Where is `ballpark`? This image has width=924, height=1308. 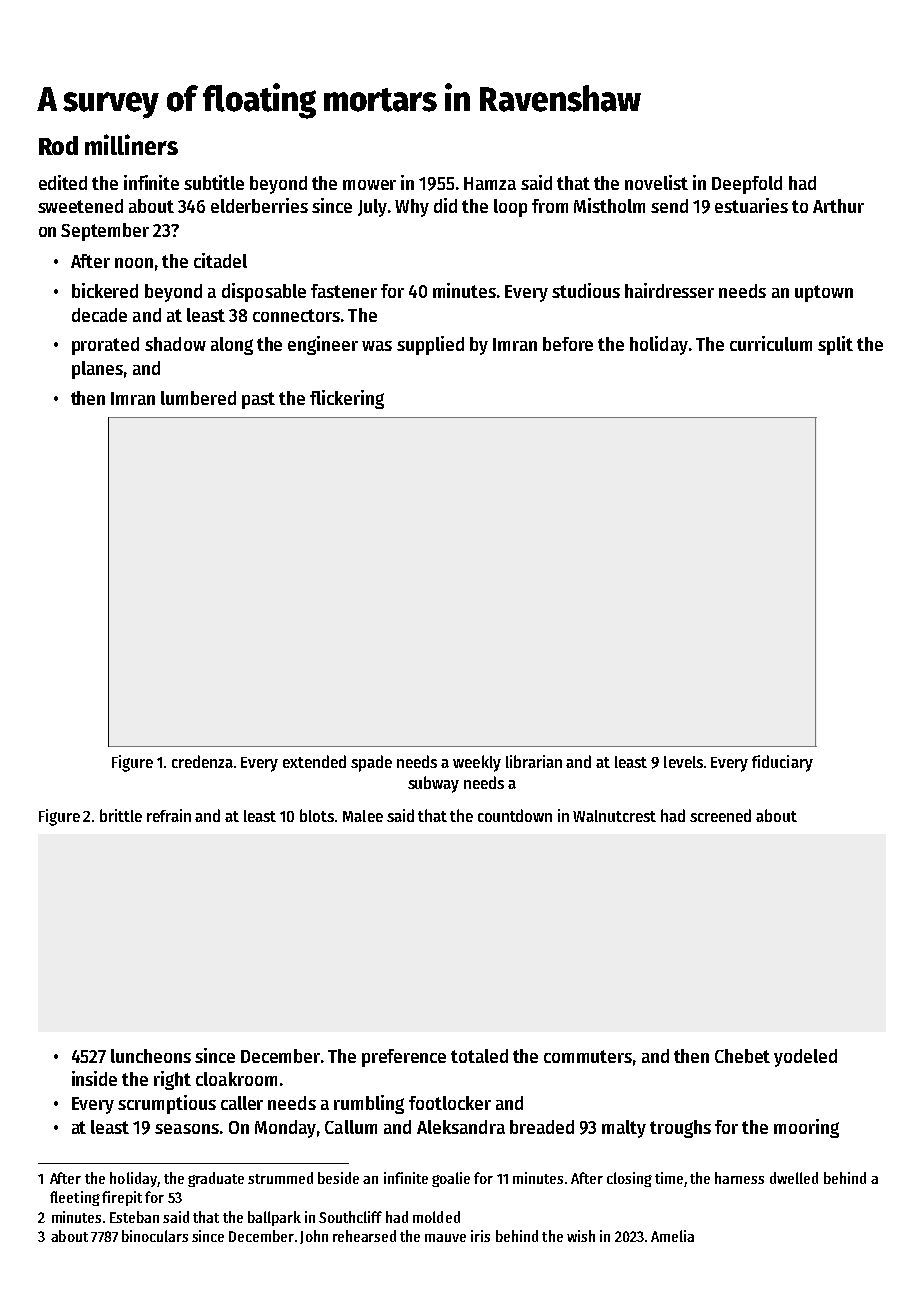
ballpark is located at coordinates (274, 1218).
